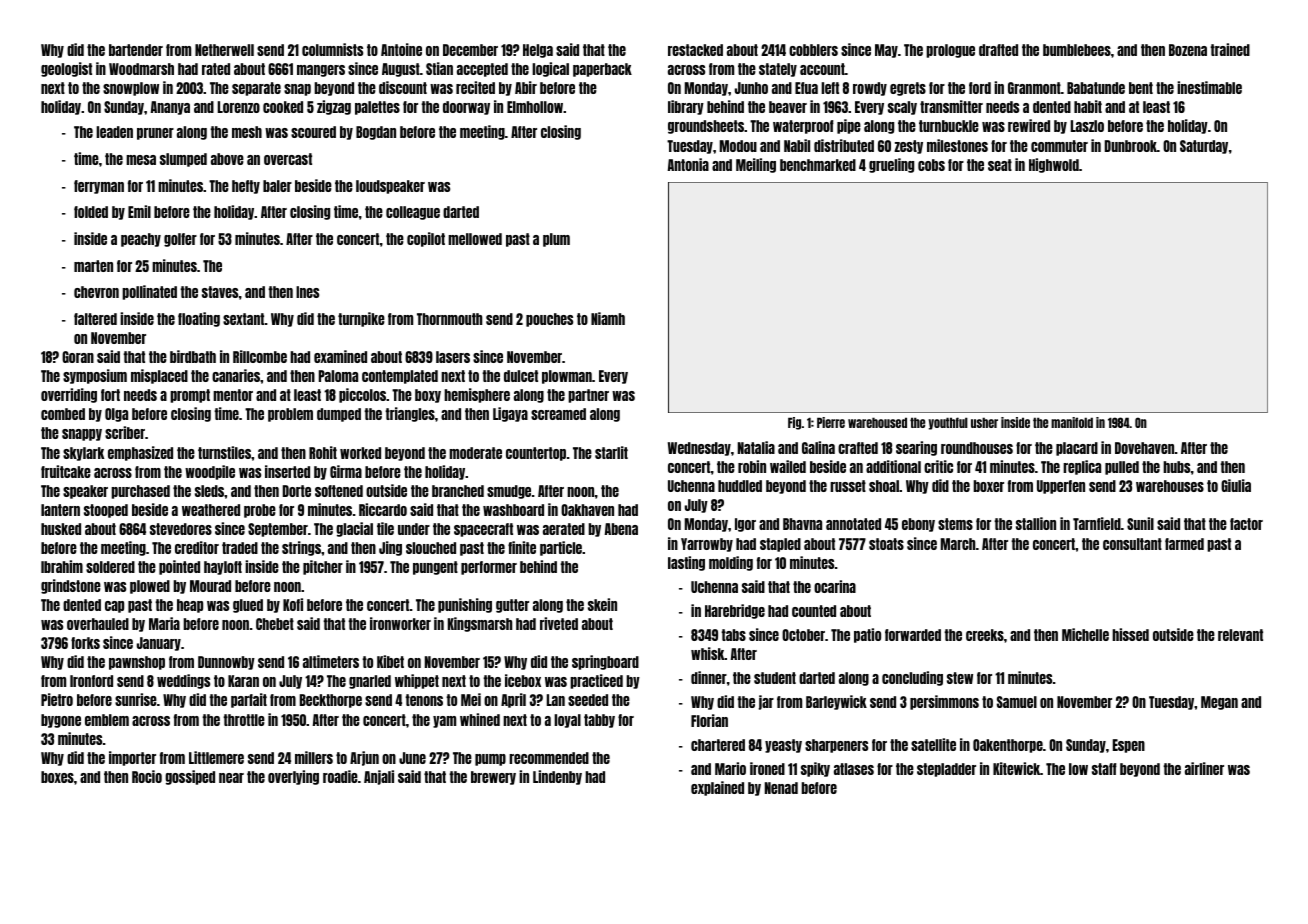  Describe the element at coordinates (931, 165) in the document. I see `cobs` at that location.
